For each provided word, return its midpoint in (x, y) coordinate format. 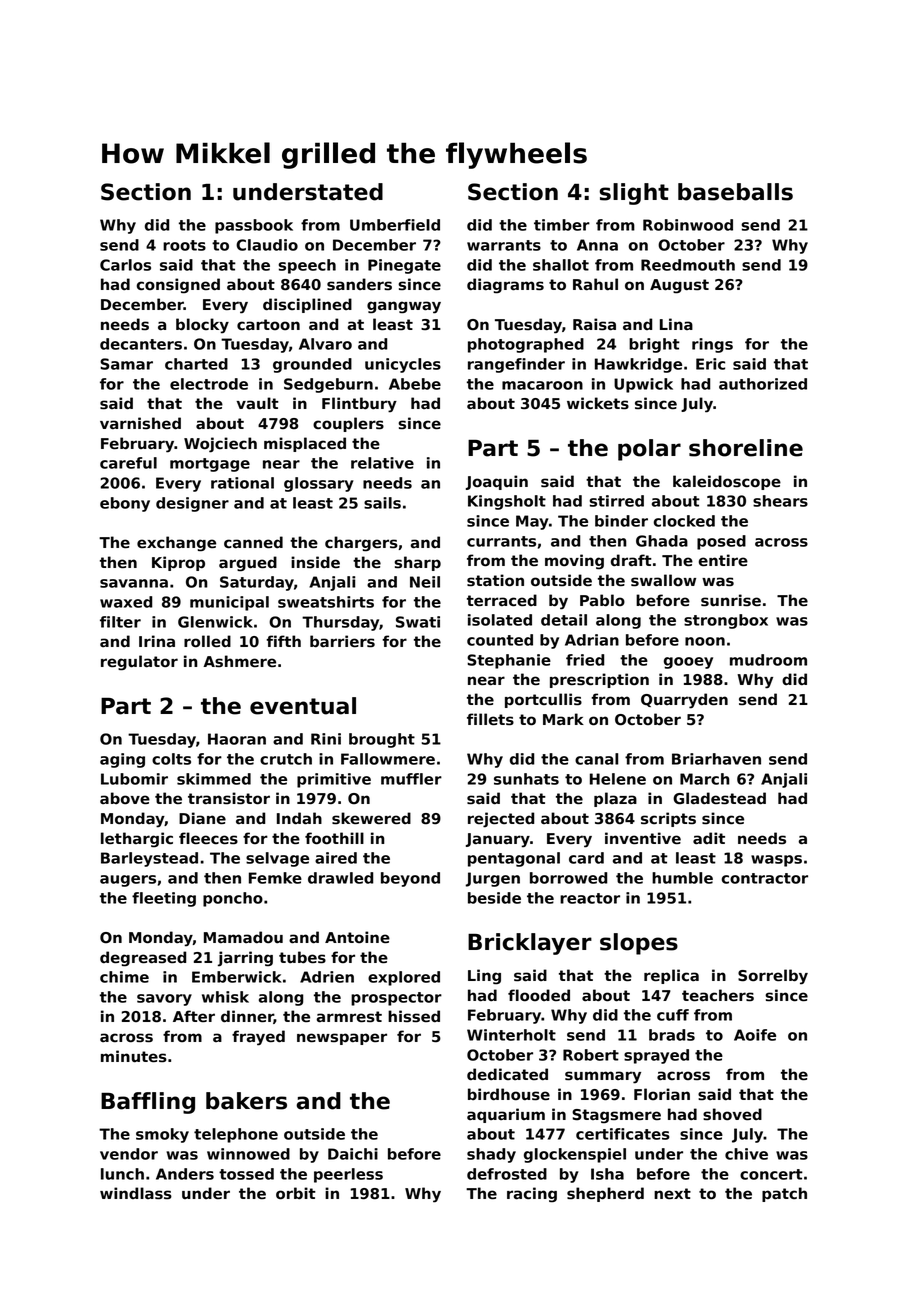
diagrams (505, 286)
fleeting (164, 899)
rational (242, 483)
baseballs (735, 192)
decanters (141, 344)
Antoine (357, 937)
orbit (296, 1193)
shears (780, 501)
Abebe (415, 384)
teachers (718, 995)
